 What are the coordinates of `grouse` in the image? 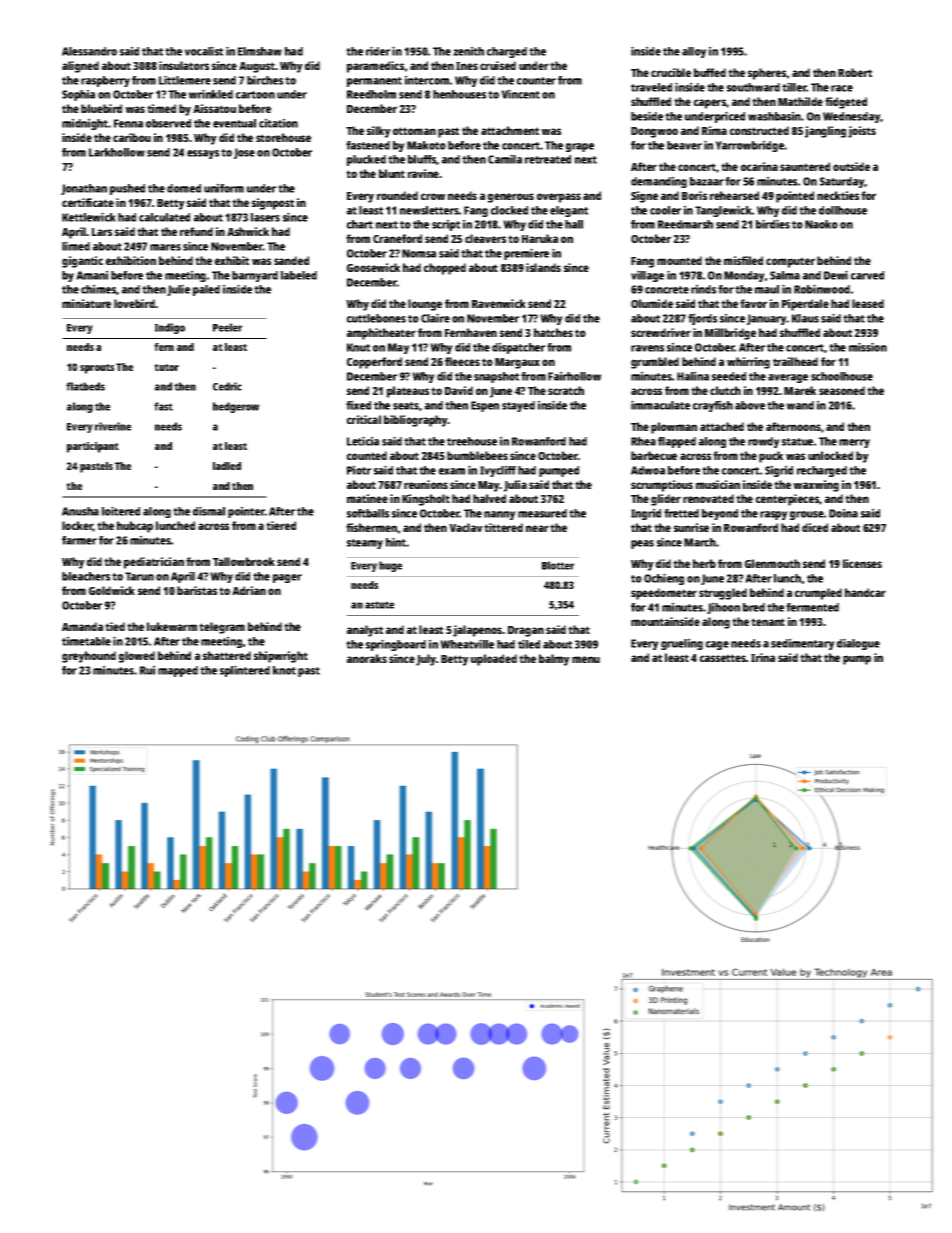 It's located at (807, 515).
